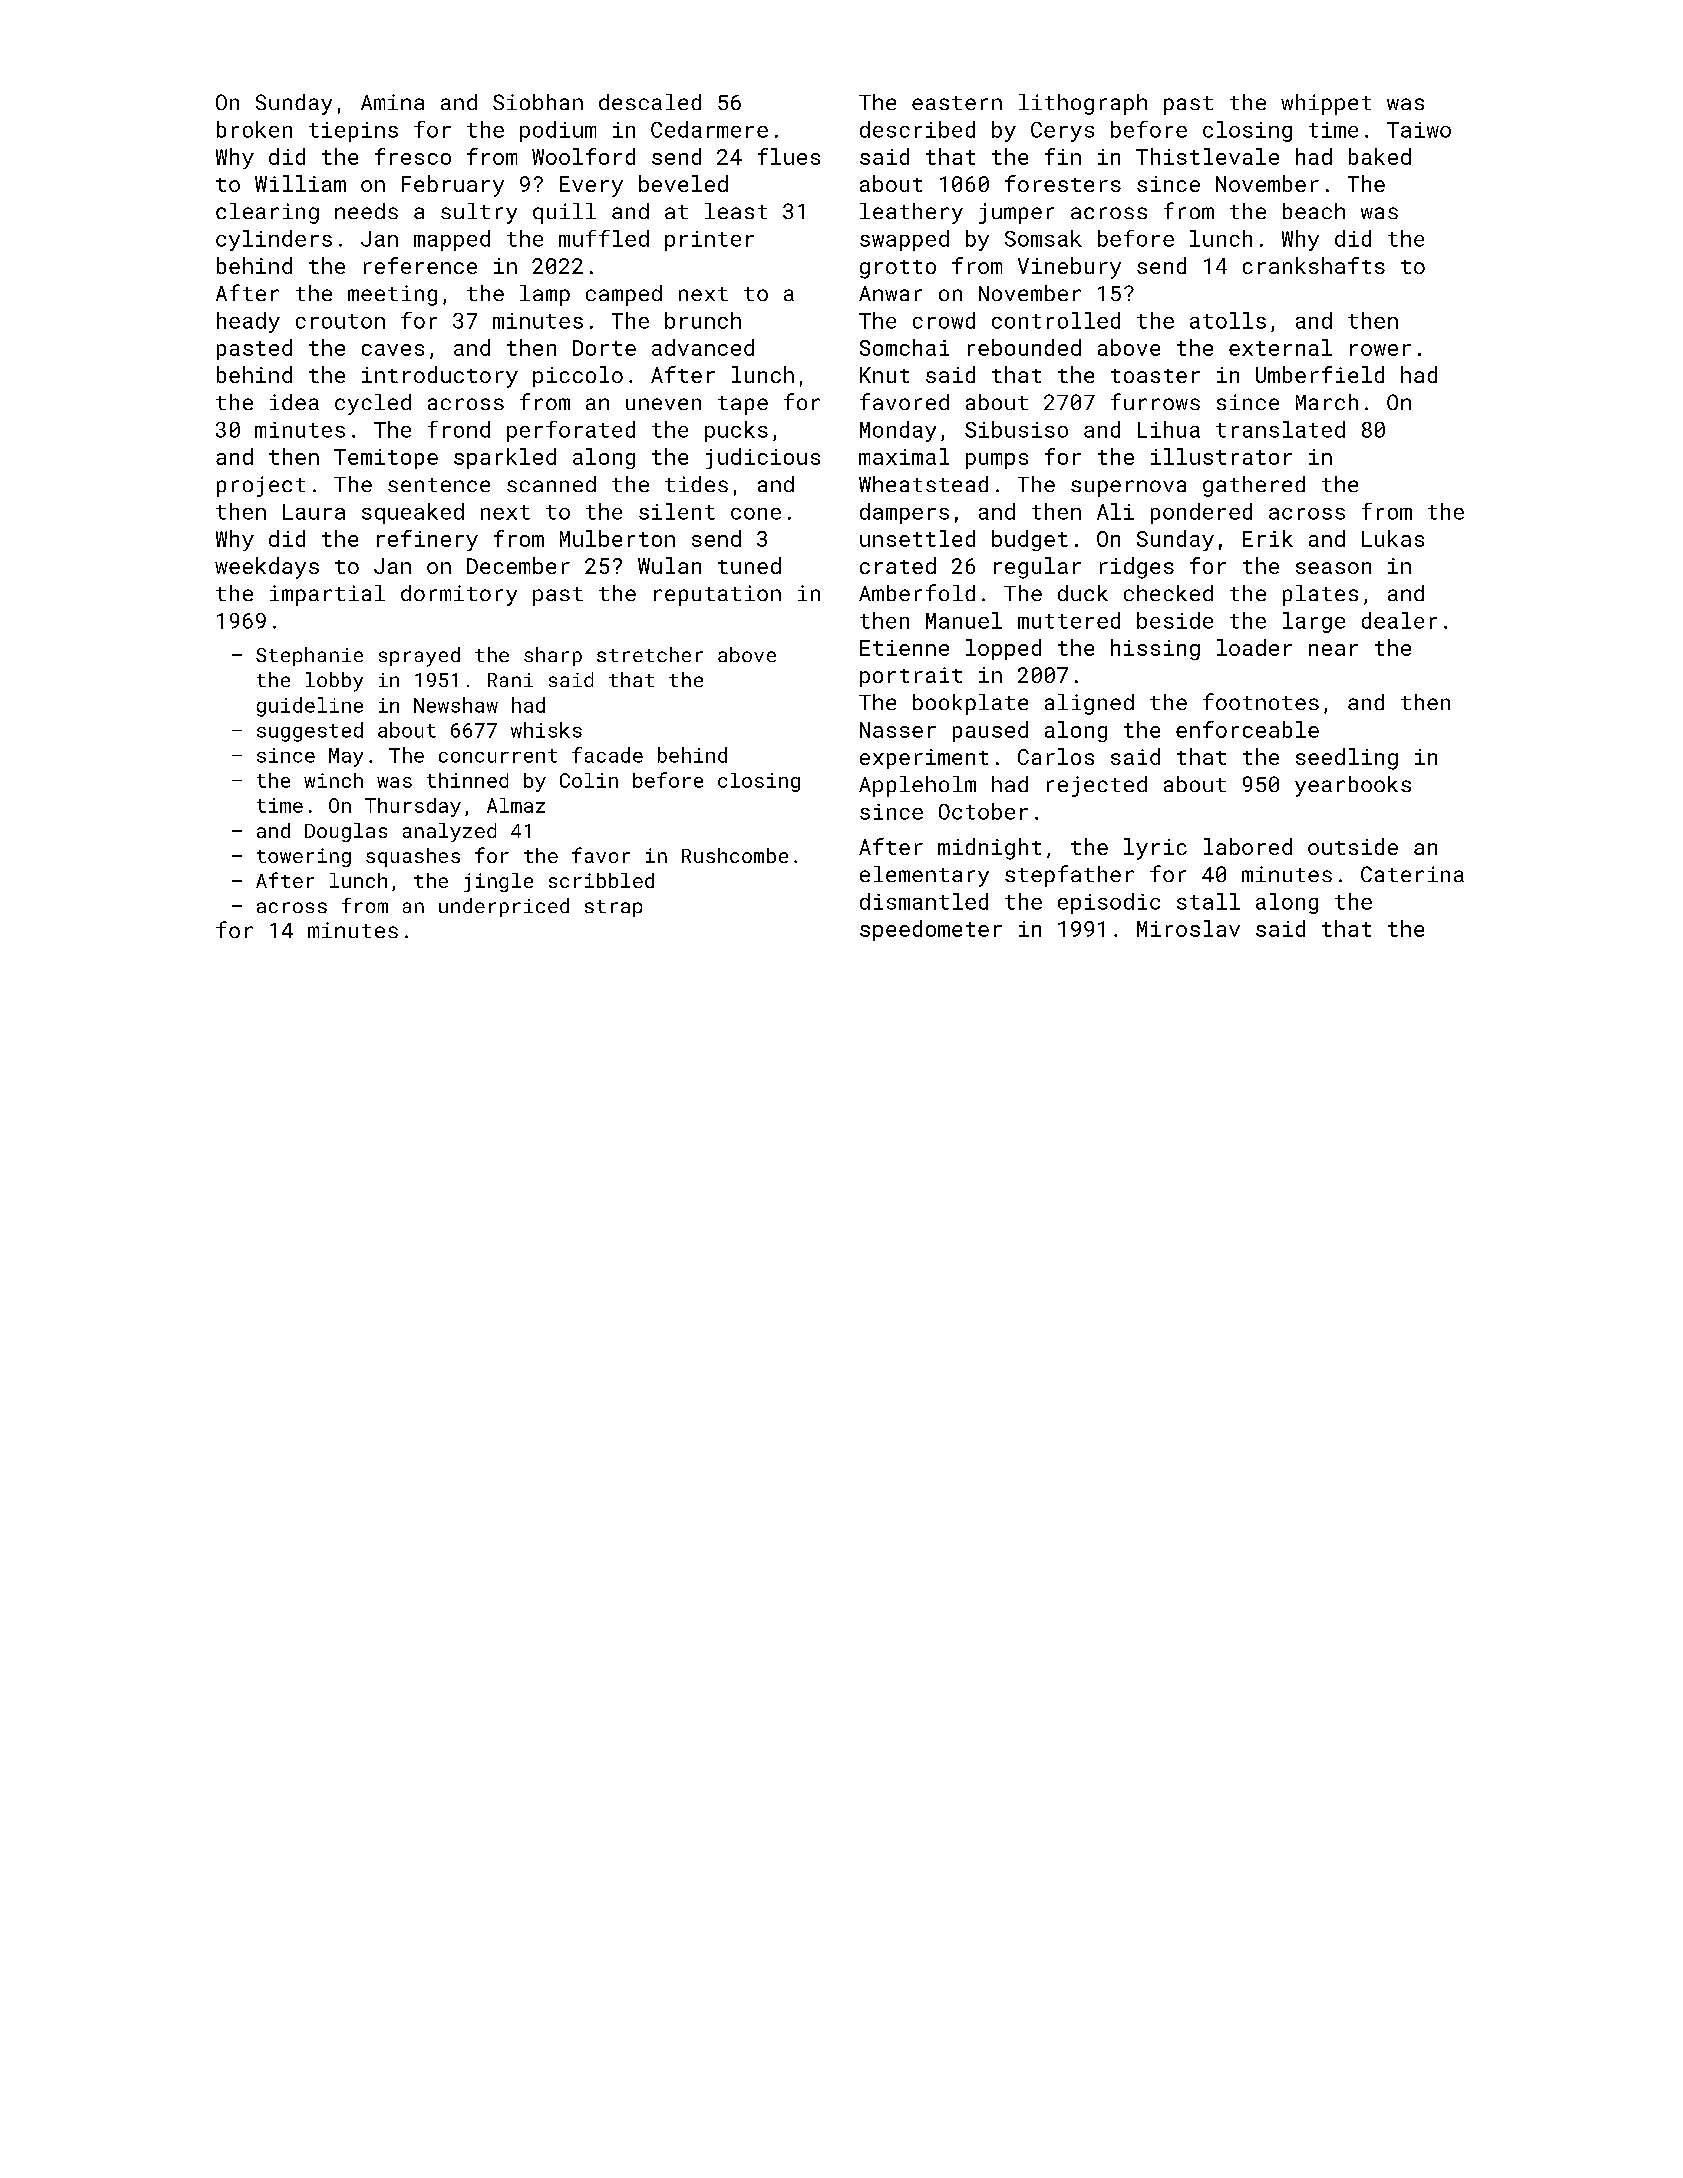 This document has width=1683, height=2178. I want to click on caves, so click(393, 350).
